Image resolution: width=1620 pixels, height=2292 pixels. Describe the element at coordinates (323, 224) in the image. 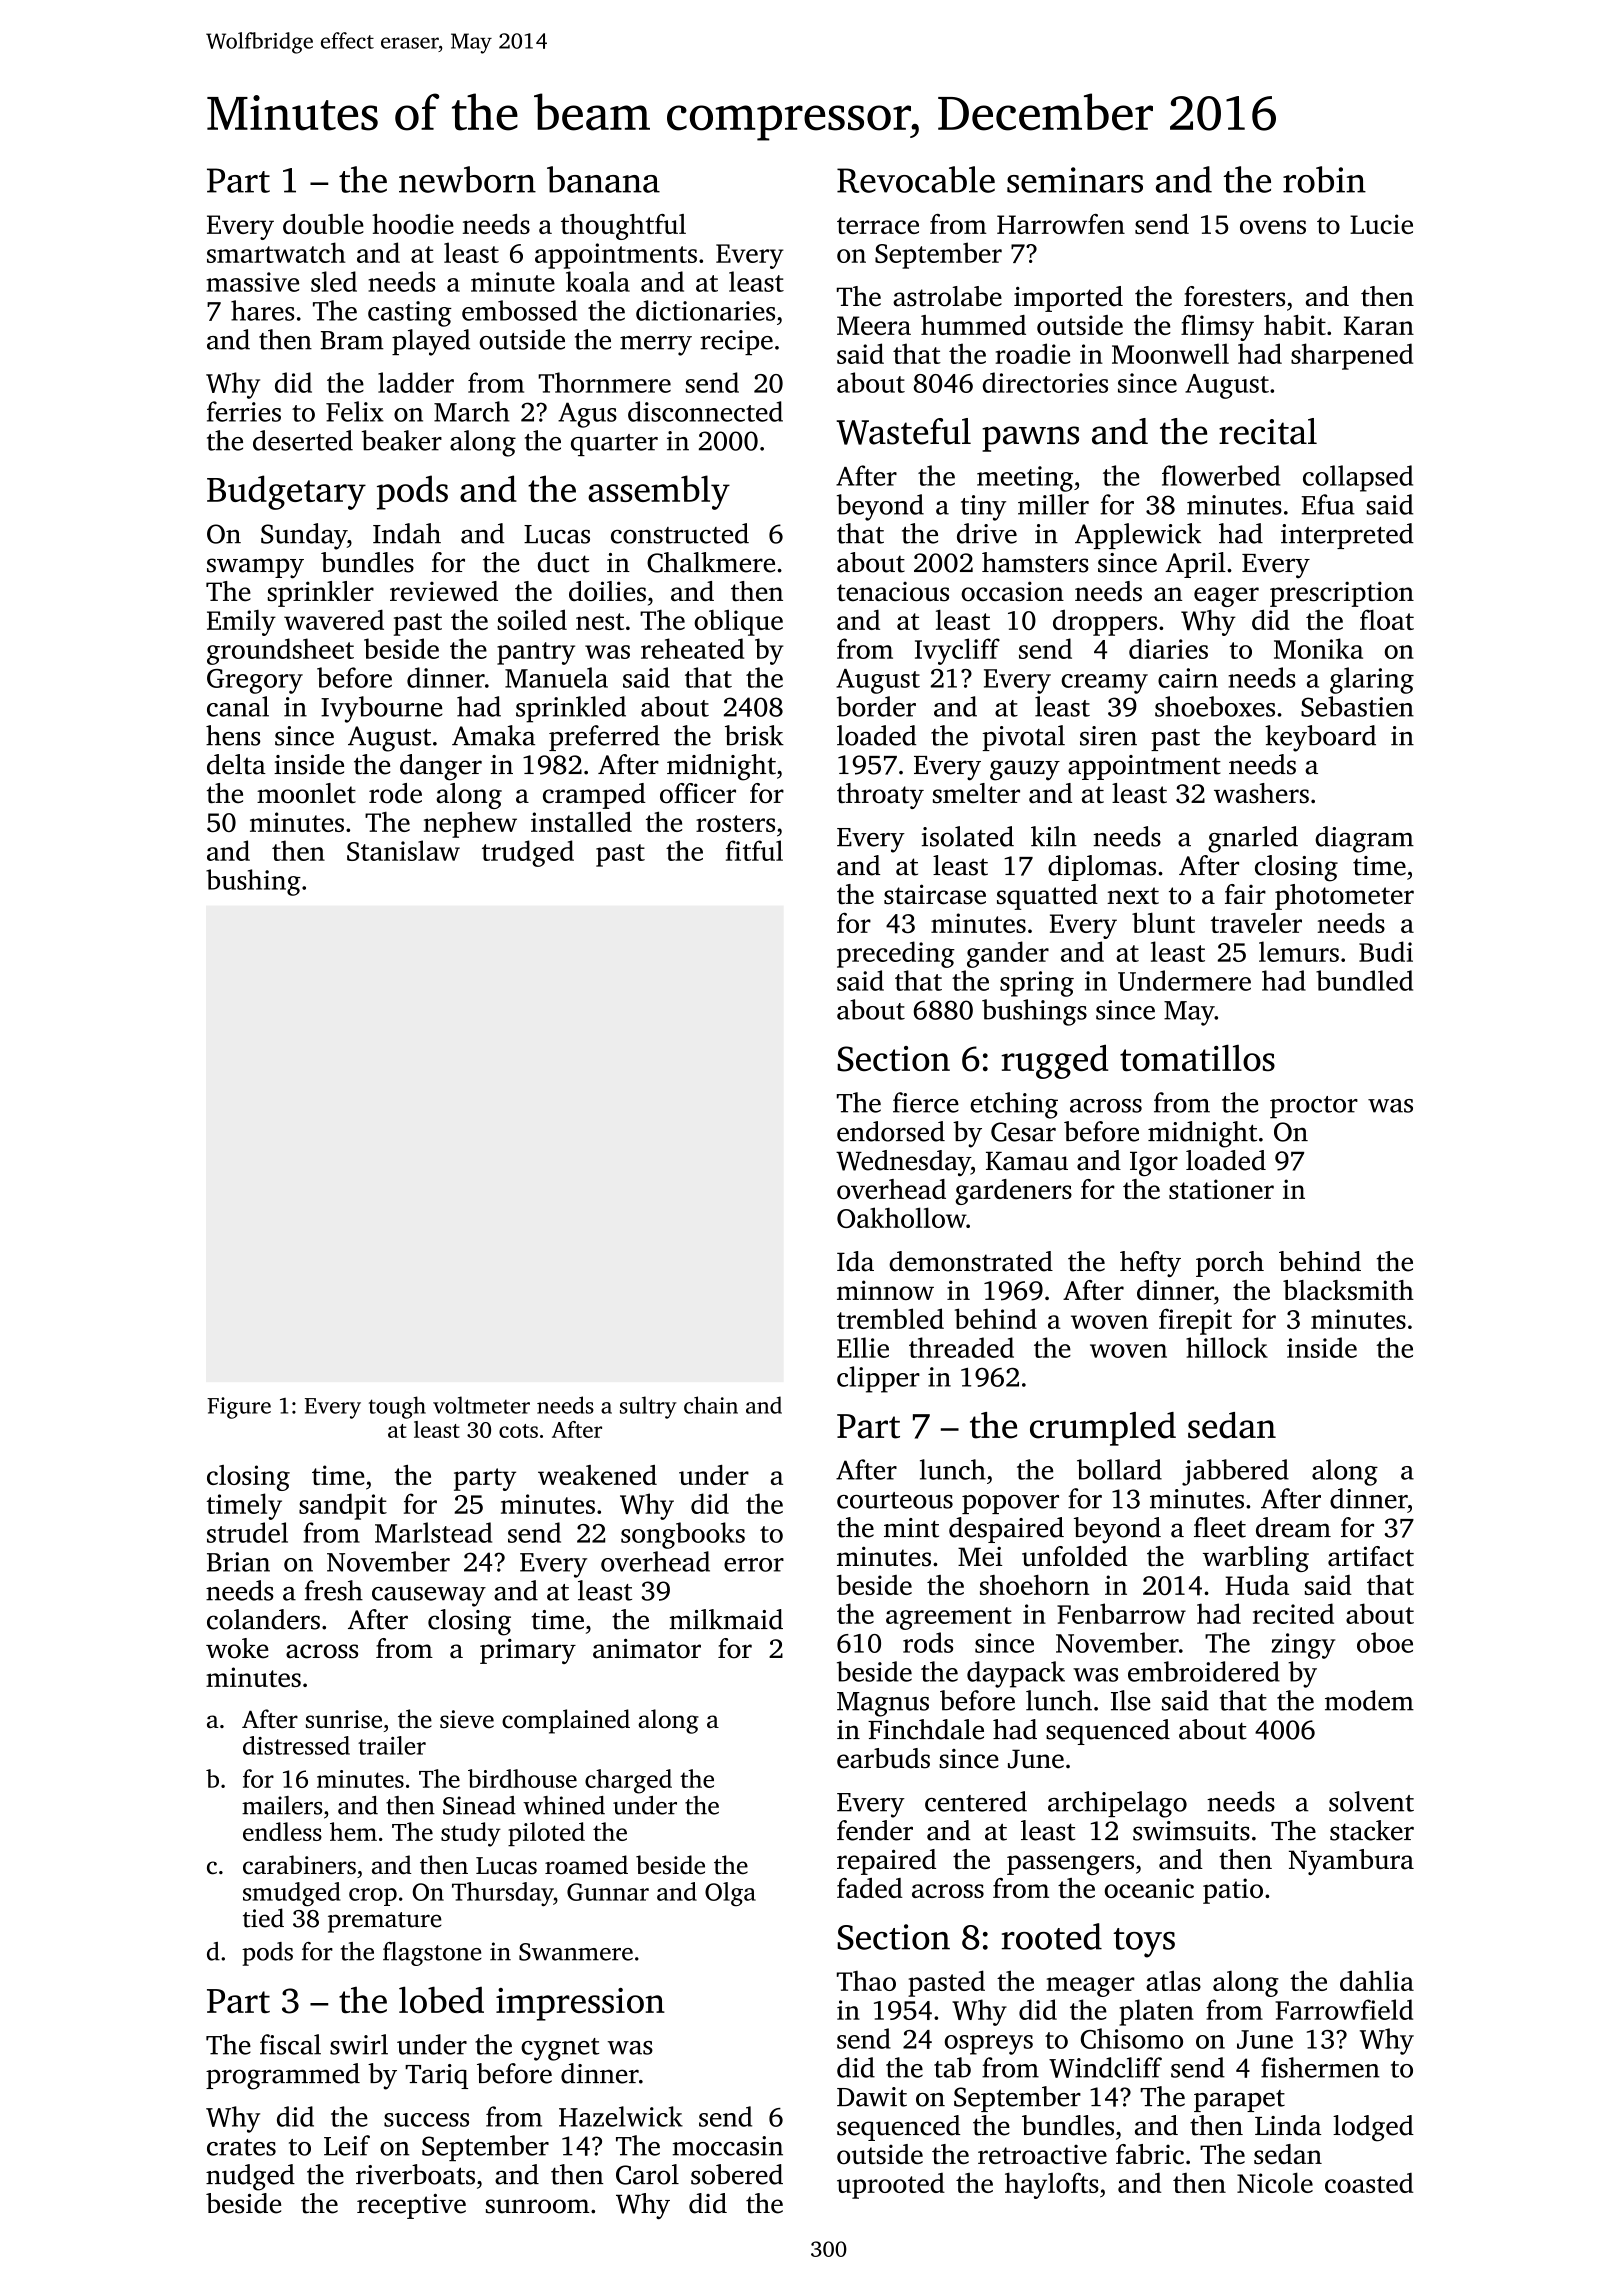

I see `double` at that location.
